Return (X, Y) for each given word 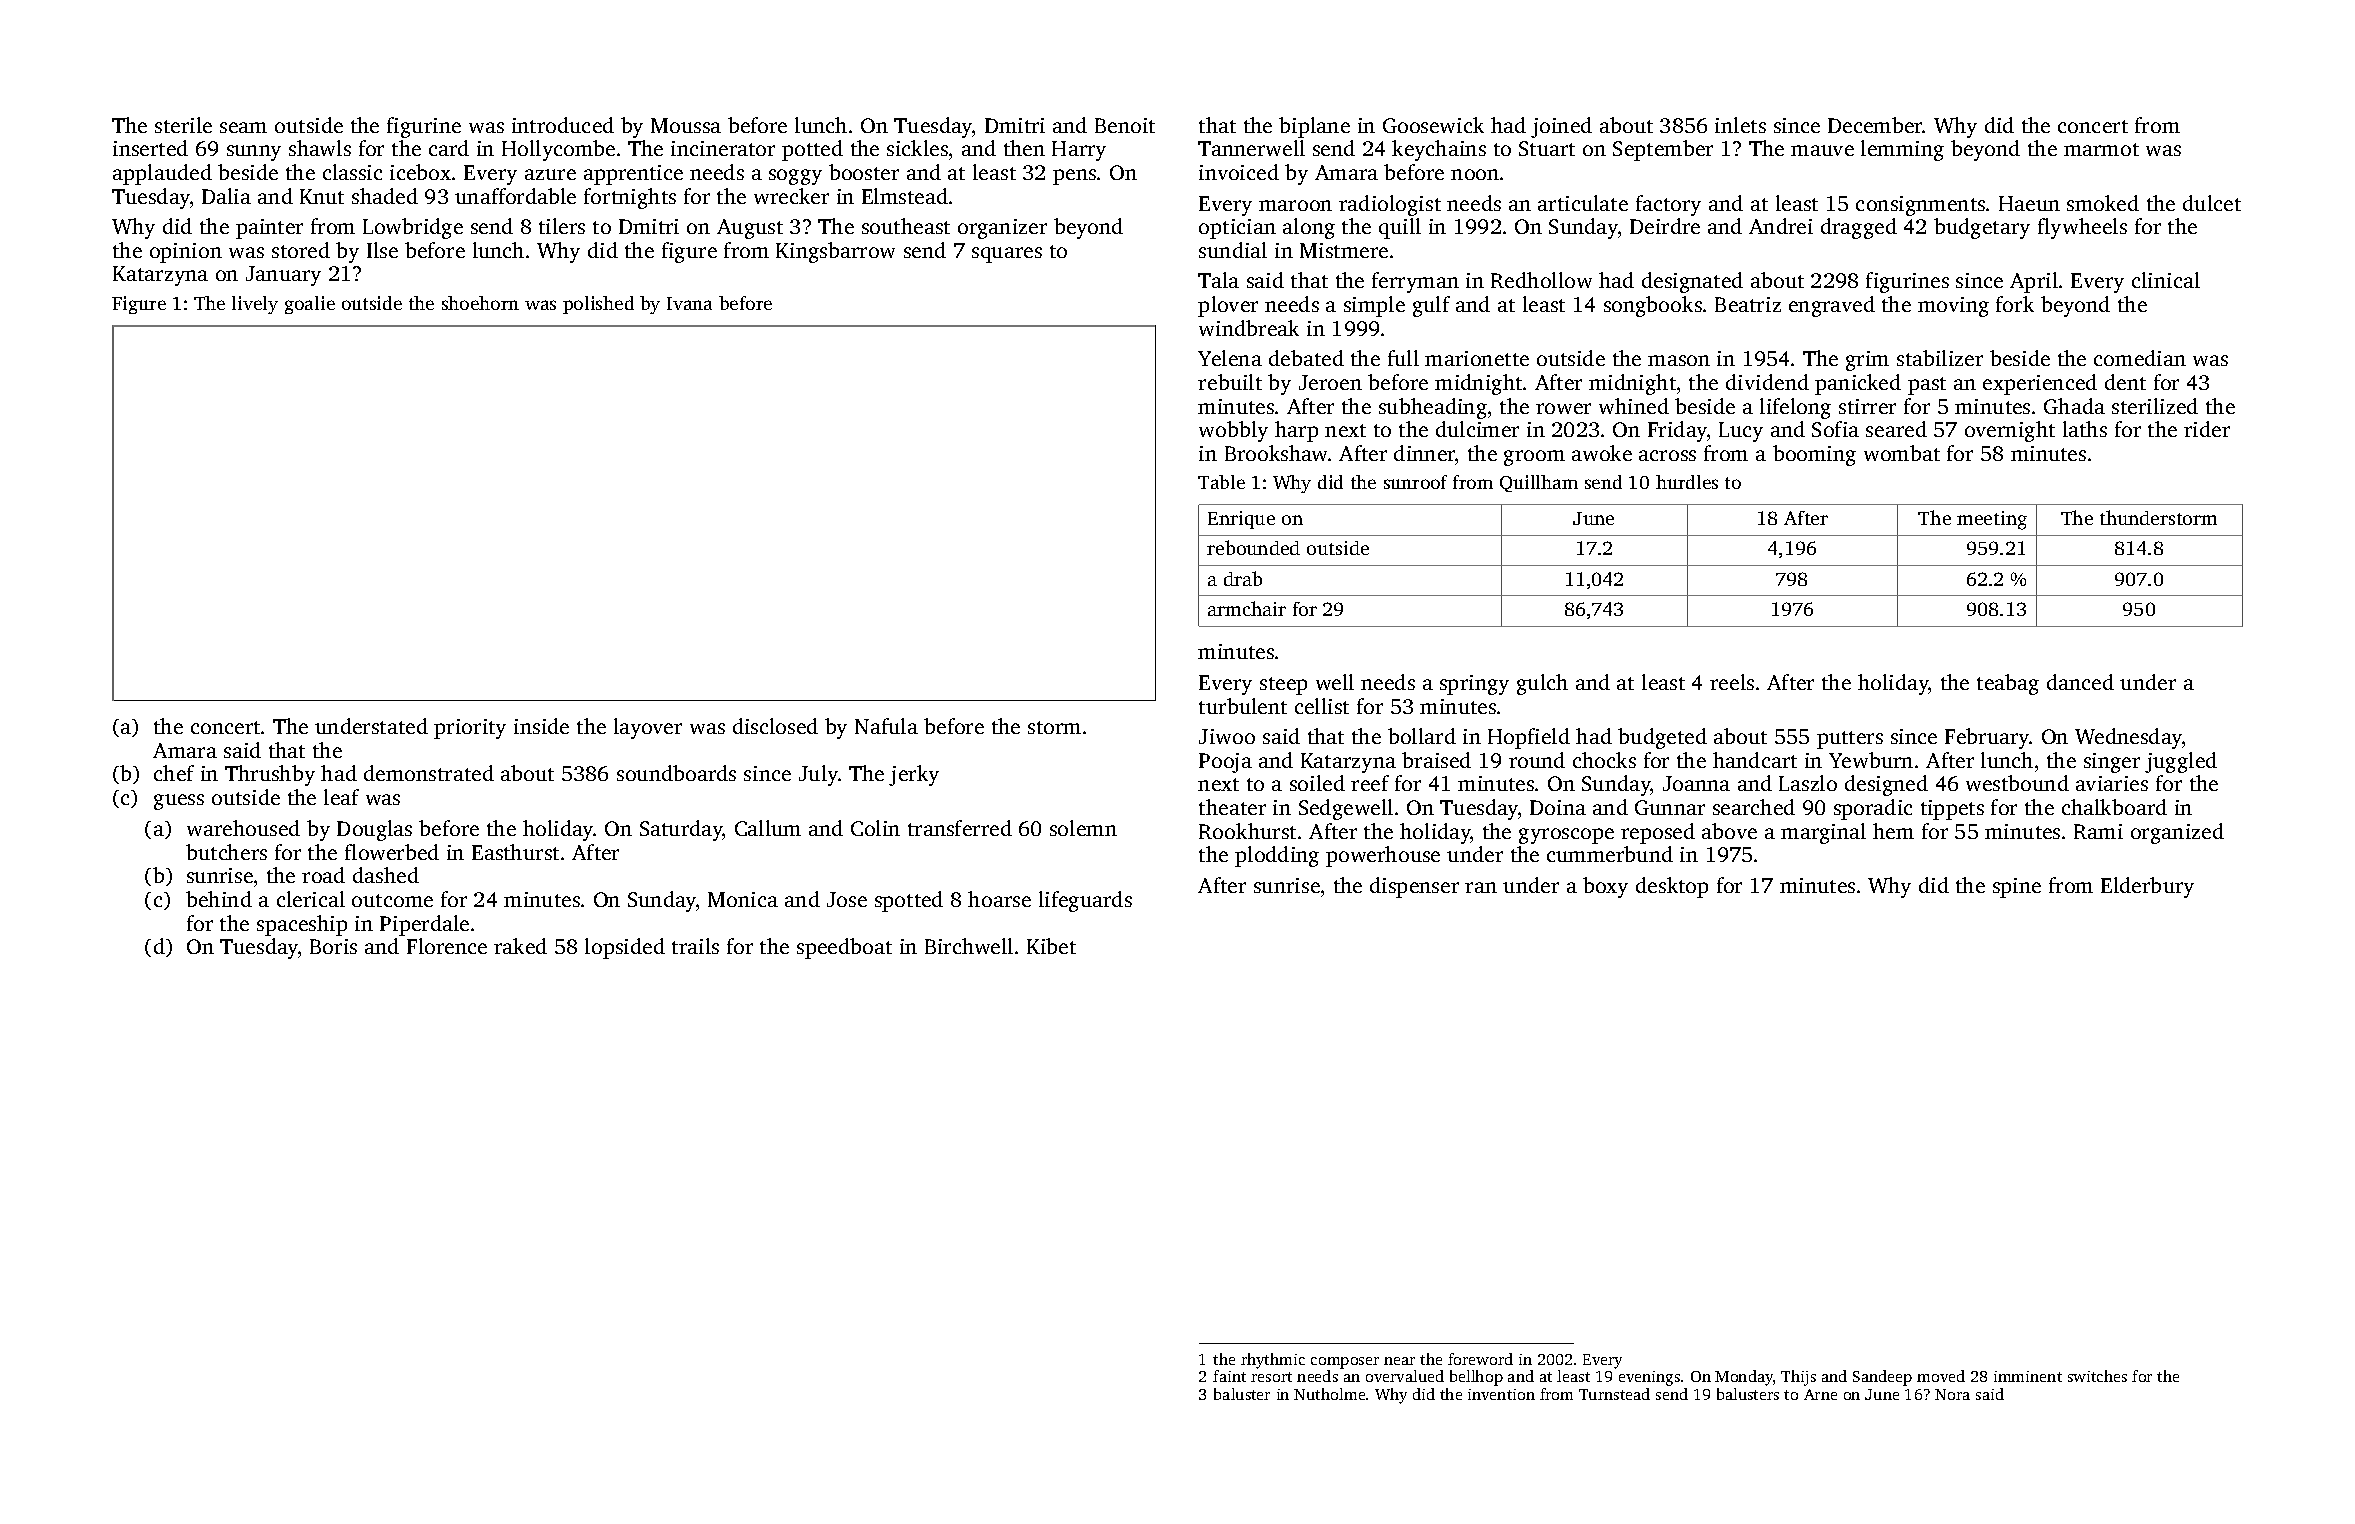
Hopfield (1529, 738)
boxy (1605, 887)
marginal (1823, 833)
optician (1237, 229)
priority (470, 729)
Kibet (1051, 946)
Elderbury (2147, 887)
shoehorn (480, 303)
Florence (447, 946)
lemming (1902, 150)
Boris (333, 946)
